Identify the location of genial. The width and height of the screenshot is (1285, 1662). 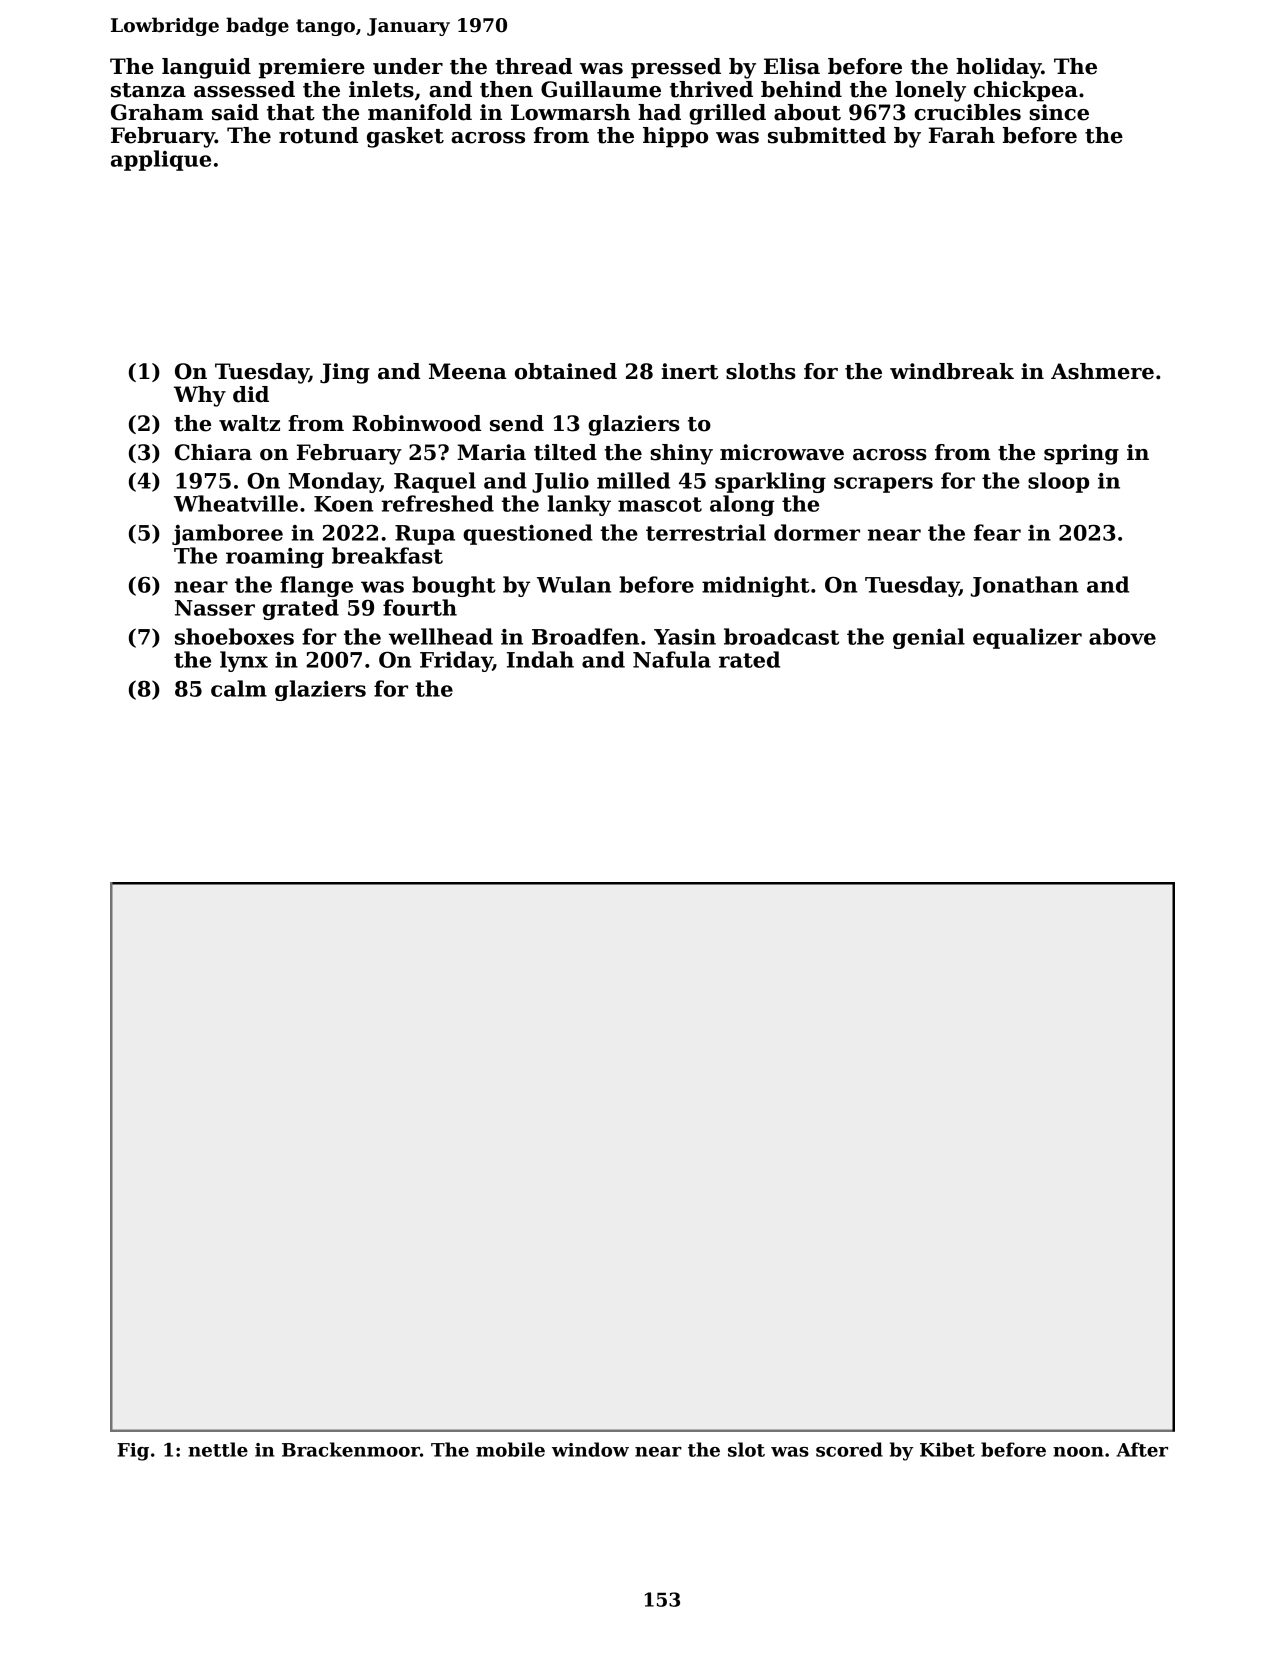
(929, 638).
